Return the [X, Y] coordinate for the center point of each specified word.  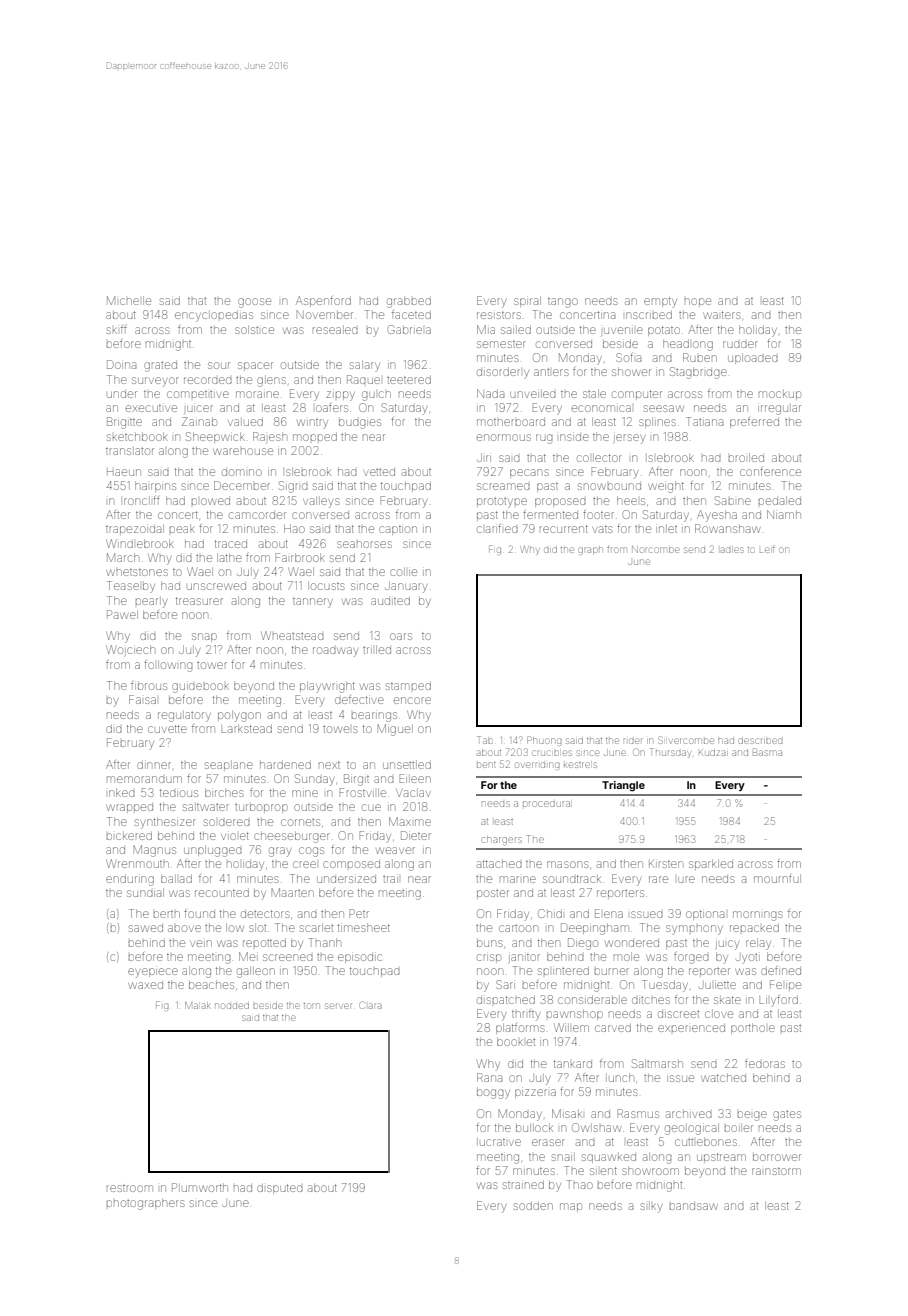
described [761, 740]
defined [781, 970]
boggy [493, 1093]
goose [254, 303]
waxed [145, 985]
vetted [379, 472]
